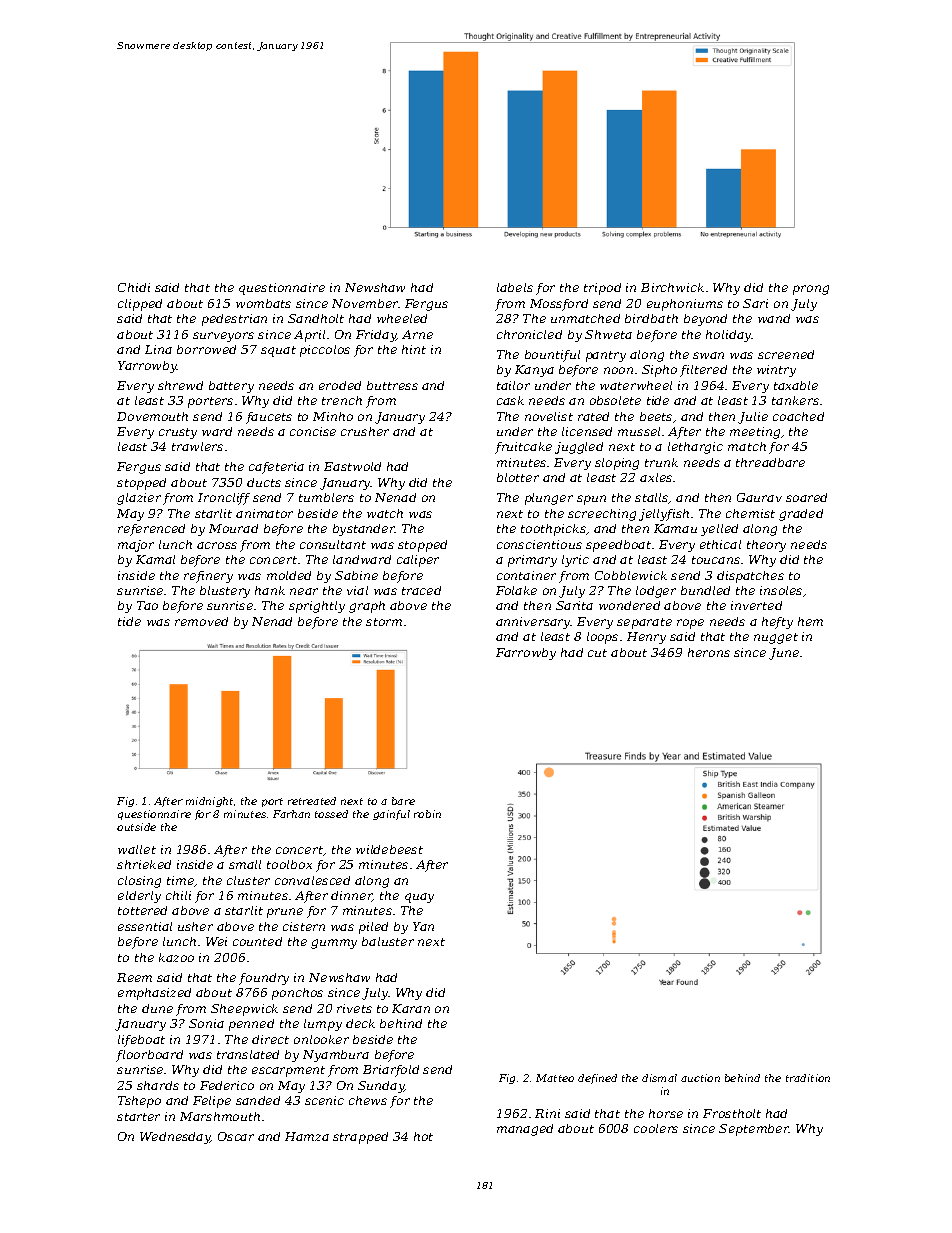 The height and width of the document is (1233, 952). I want to click on managed, so click(525, 1130).
